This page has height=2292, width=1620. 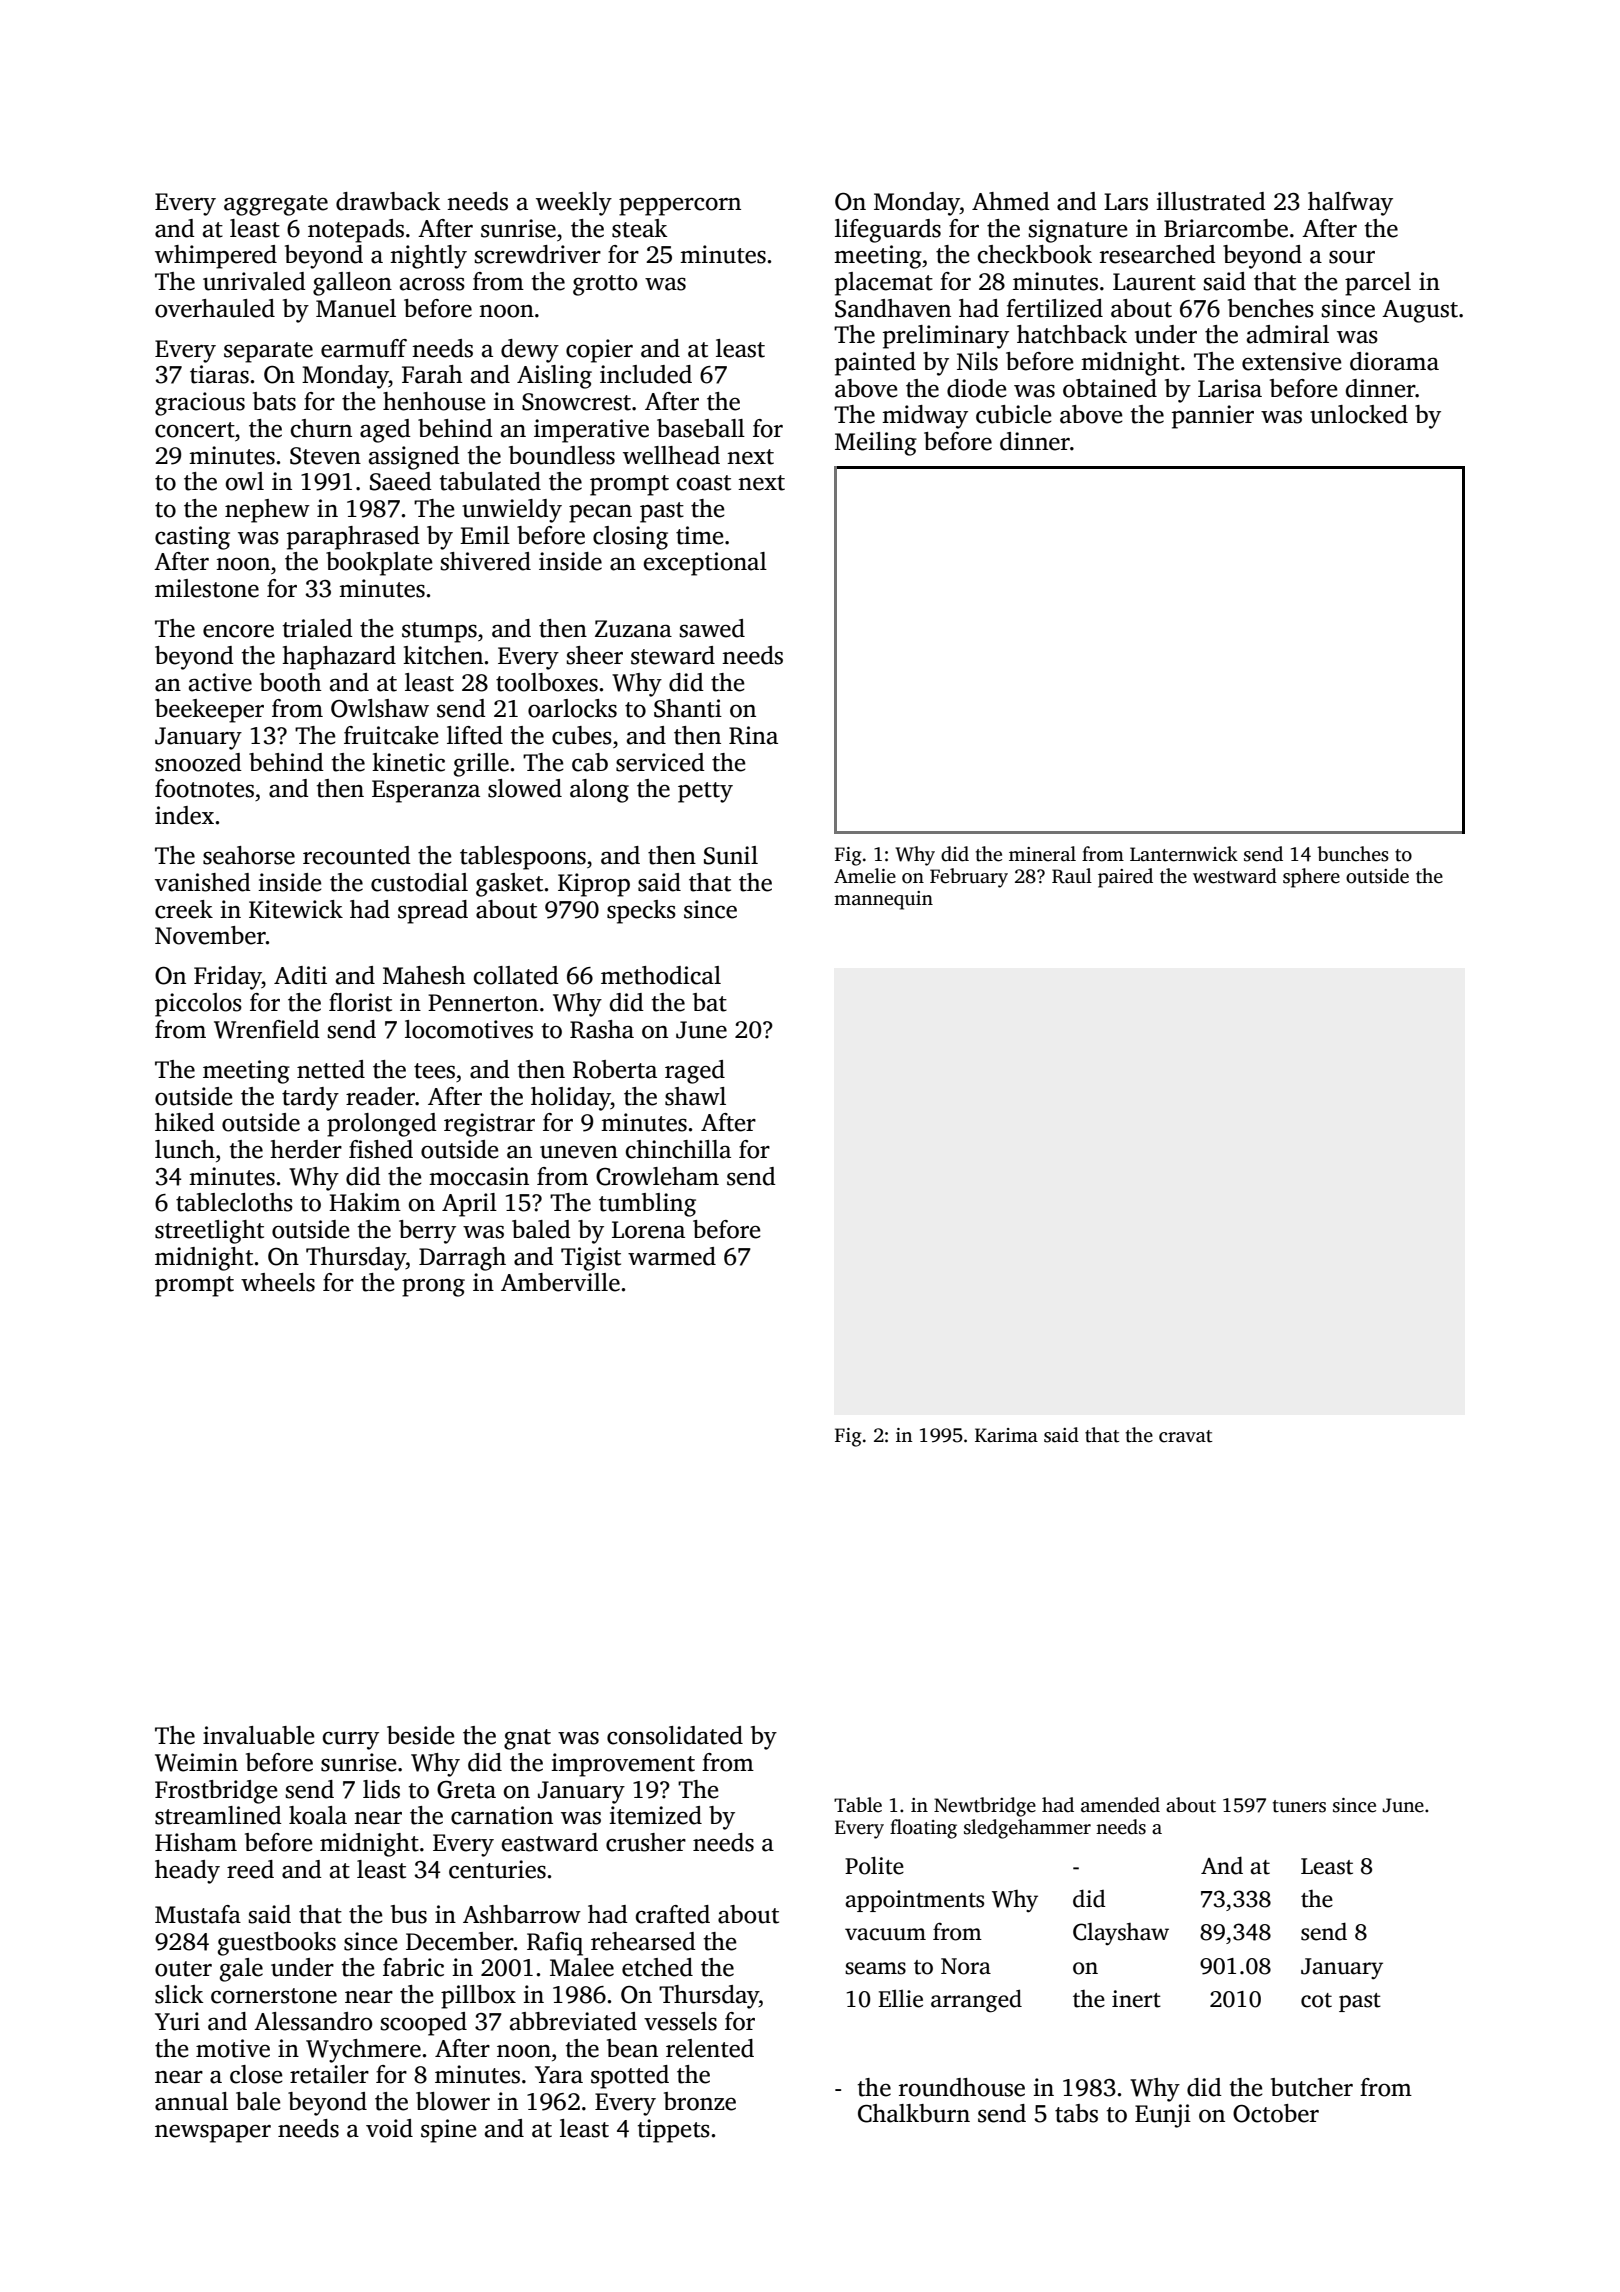 What do you see at coordinates (1359, 414) in the page?
I see `unlocked` at bounding box center [1359, 414].
